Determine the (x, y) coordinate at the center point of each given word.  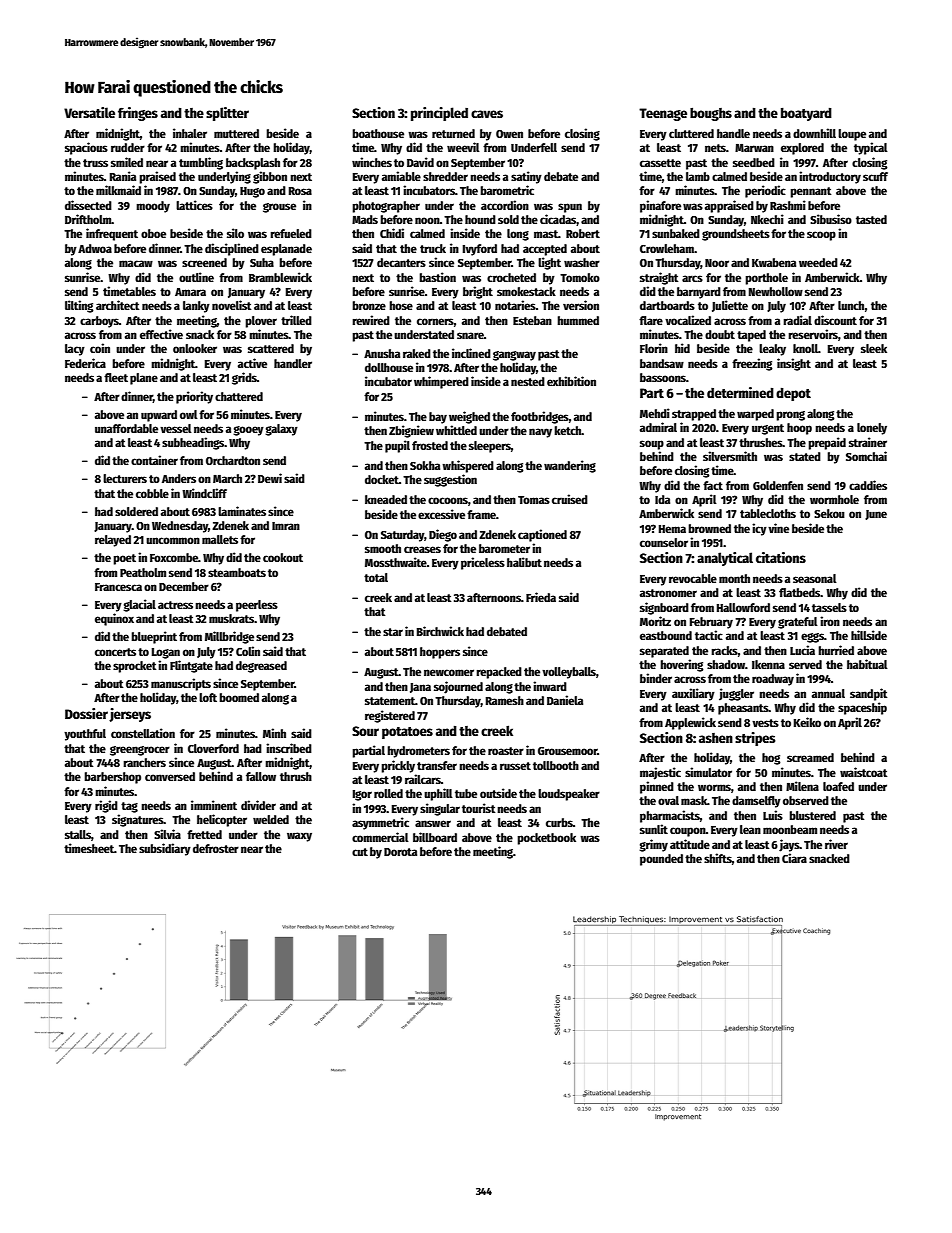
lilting (79, 306)
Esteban (532, 320)
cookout (283, 557)
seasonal (815, 578)
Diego (443, 535)
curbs (559, 822)
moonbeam (790, 829)
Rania (123, 176)
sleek (874, 348)
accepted (545, 250)
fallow (261, 776)
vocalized (688, 320)
